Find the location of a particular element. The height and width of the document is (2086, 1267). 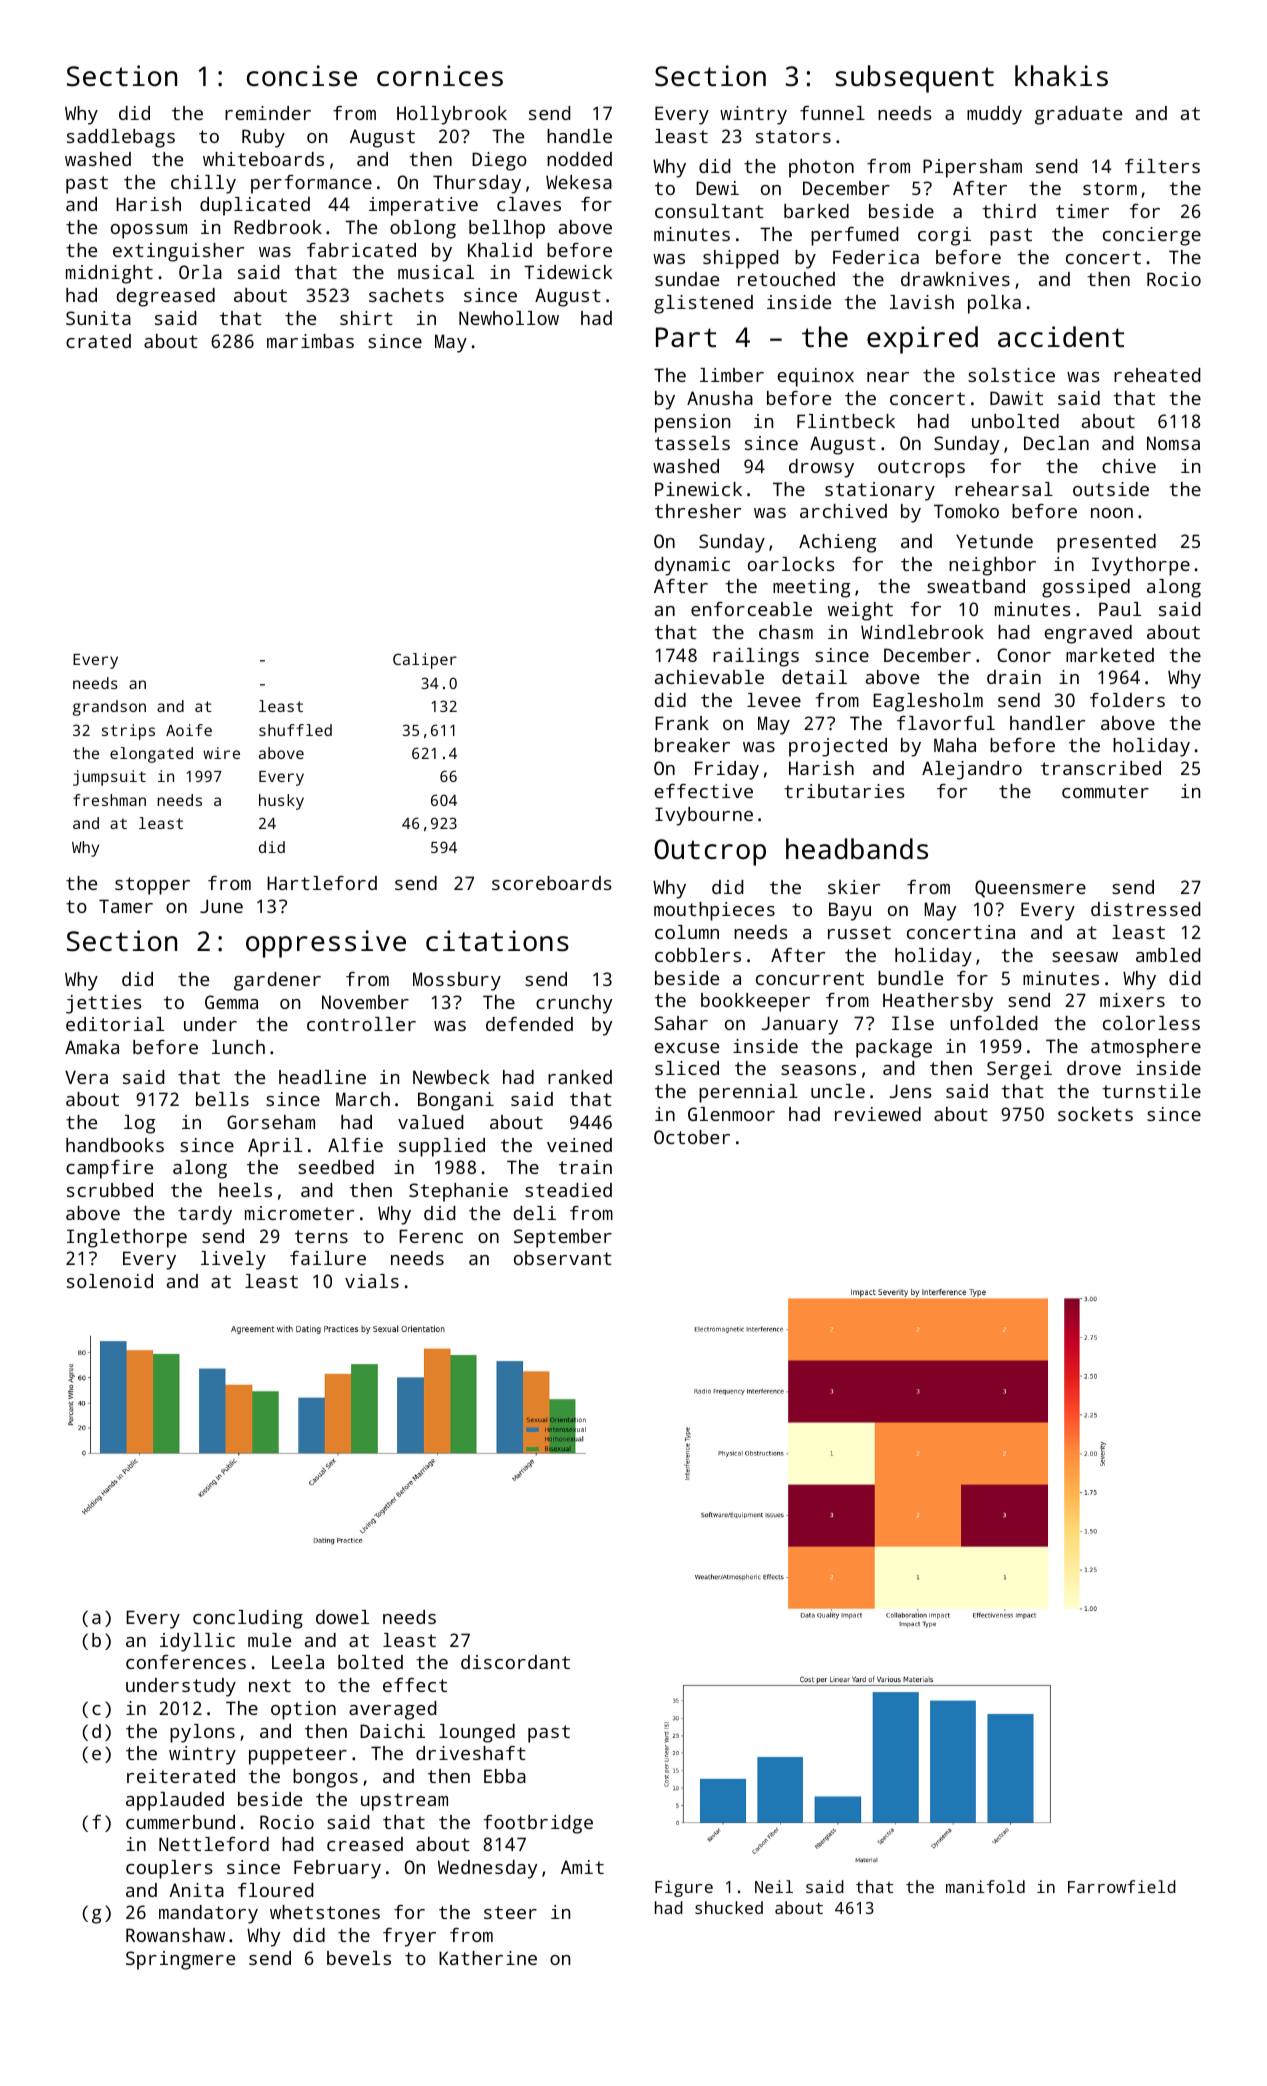

sliced is located at coordinates (687, 1068).
